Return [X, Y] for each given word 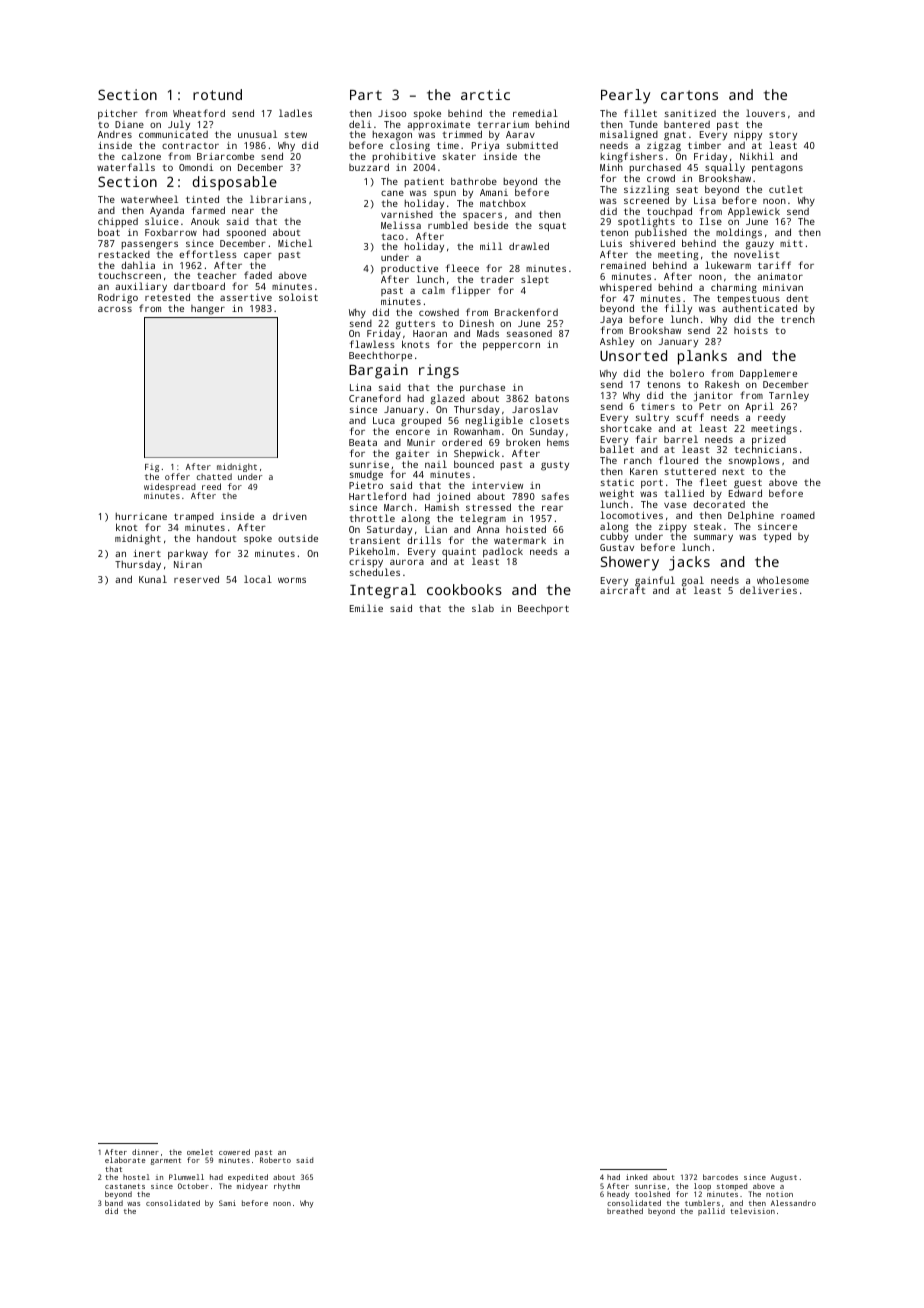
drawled [529, 246]
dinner [145, 1152]
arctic [485, 94]
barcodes [720, 1177]
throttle [372, 518]
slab [483, 608]
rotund [217, 94]
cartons [689, 95]
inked [636, 1177]
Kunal [153, 579]
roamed [798, 515]
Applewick [754, 212]
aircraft [622, 590]
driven [290, 516]
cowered [234, 1152]
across [115, 309]
